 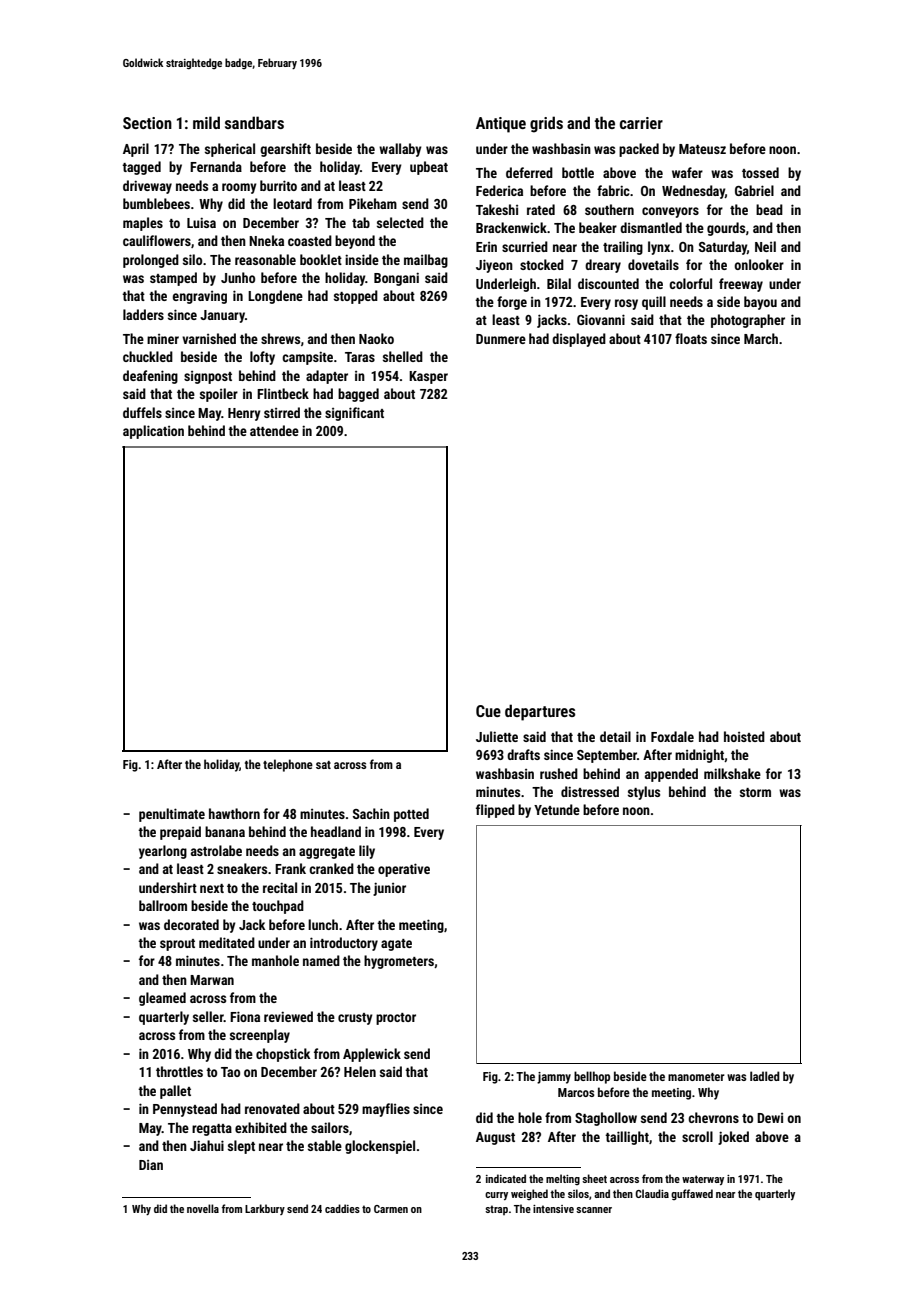 What do you see at coordinates (203, 1208) in the screenshot?
I see `novella` at bounding box center [203, 1208].
